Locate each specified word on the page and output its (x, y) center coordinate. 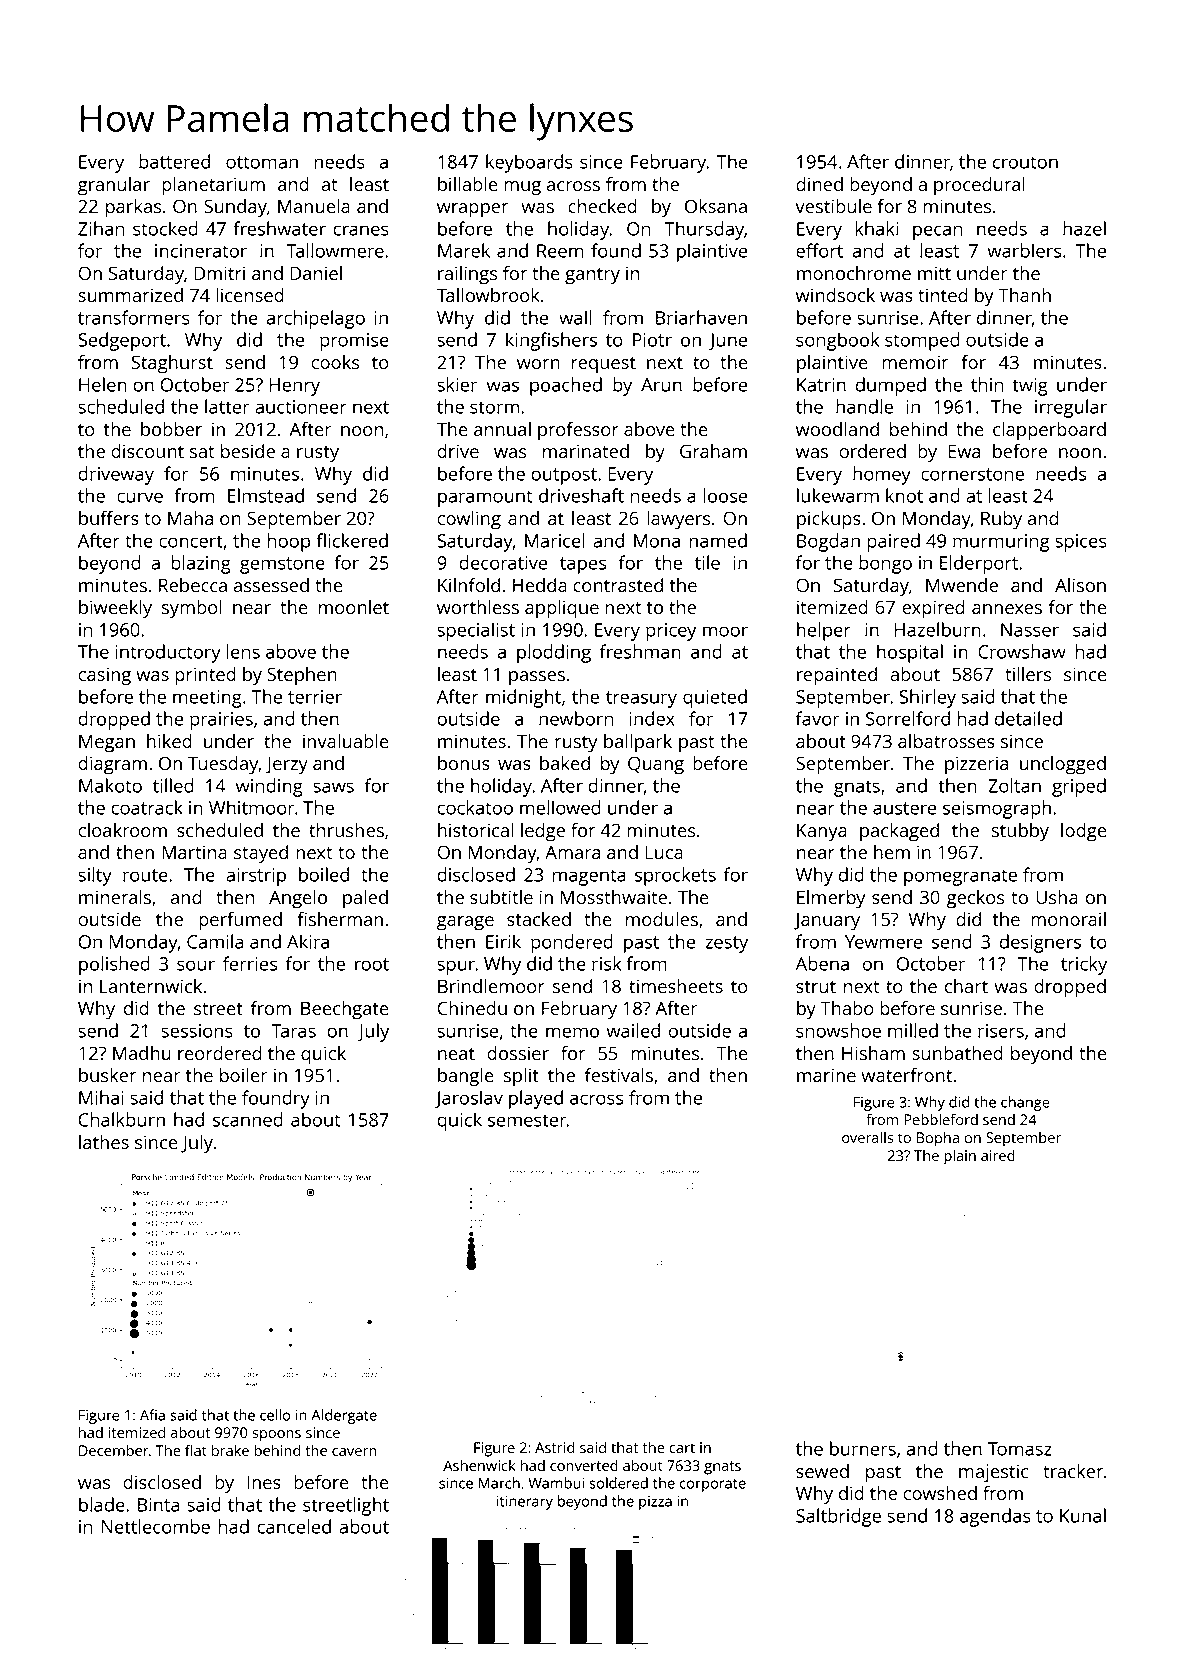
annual (502, 429)
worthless (478, 607)
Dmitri (219, 273)
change (1025, 1103)
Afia (152, 1415)
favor (818, 718)
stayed (261, 854)
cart (682, 1448)
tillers (1028, 674)
